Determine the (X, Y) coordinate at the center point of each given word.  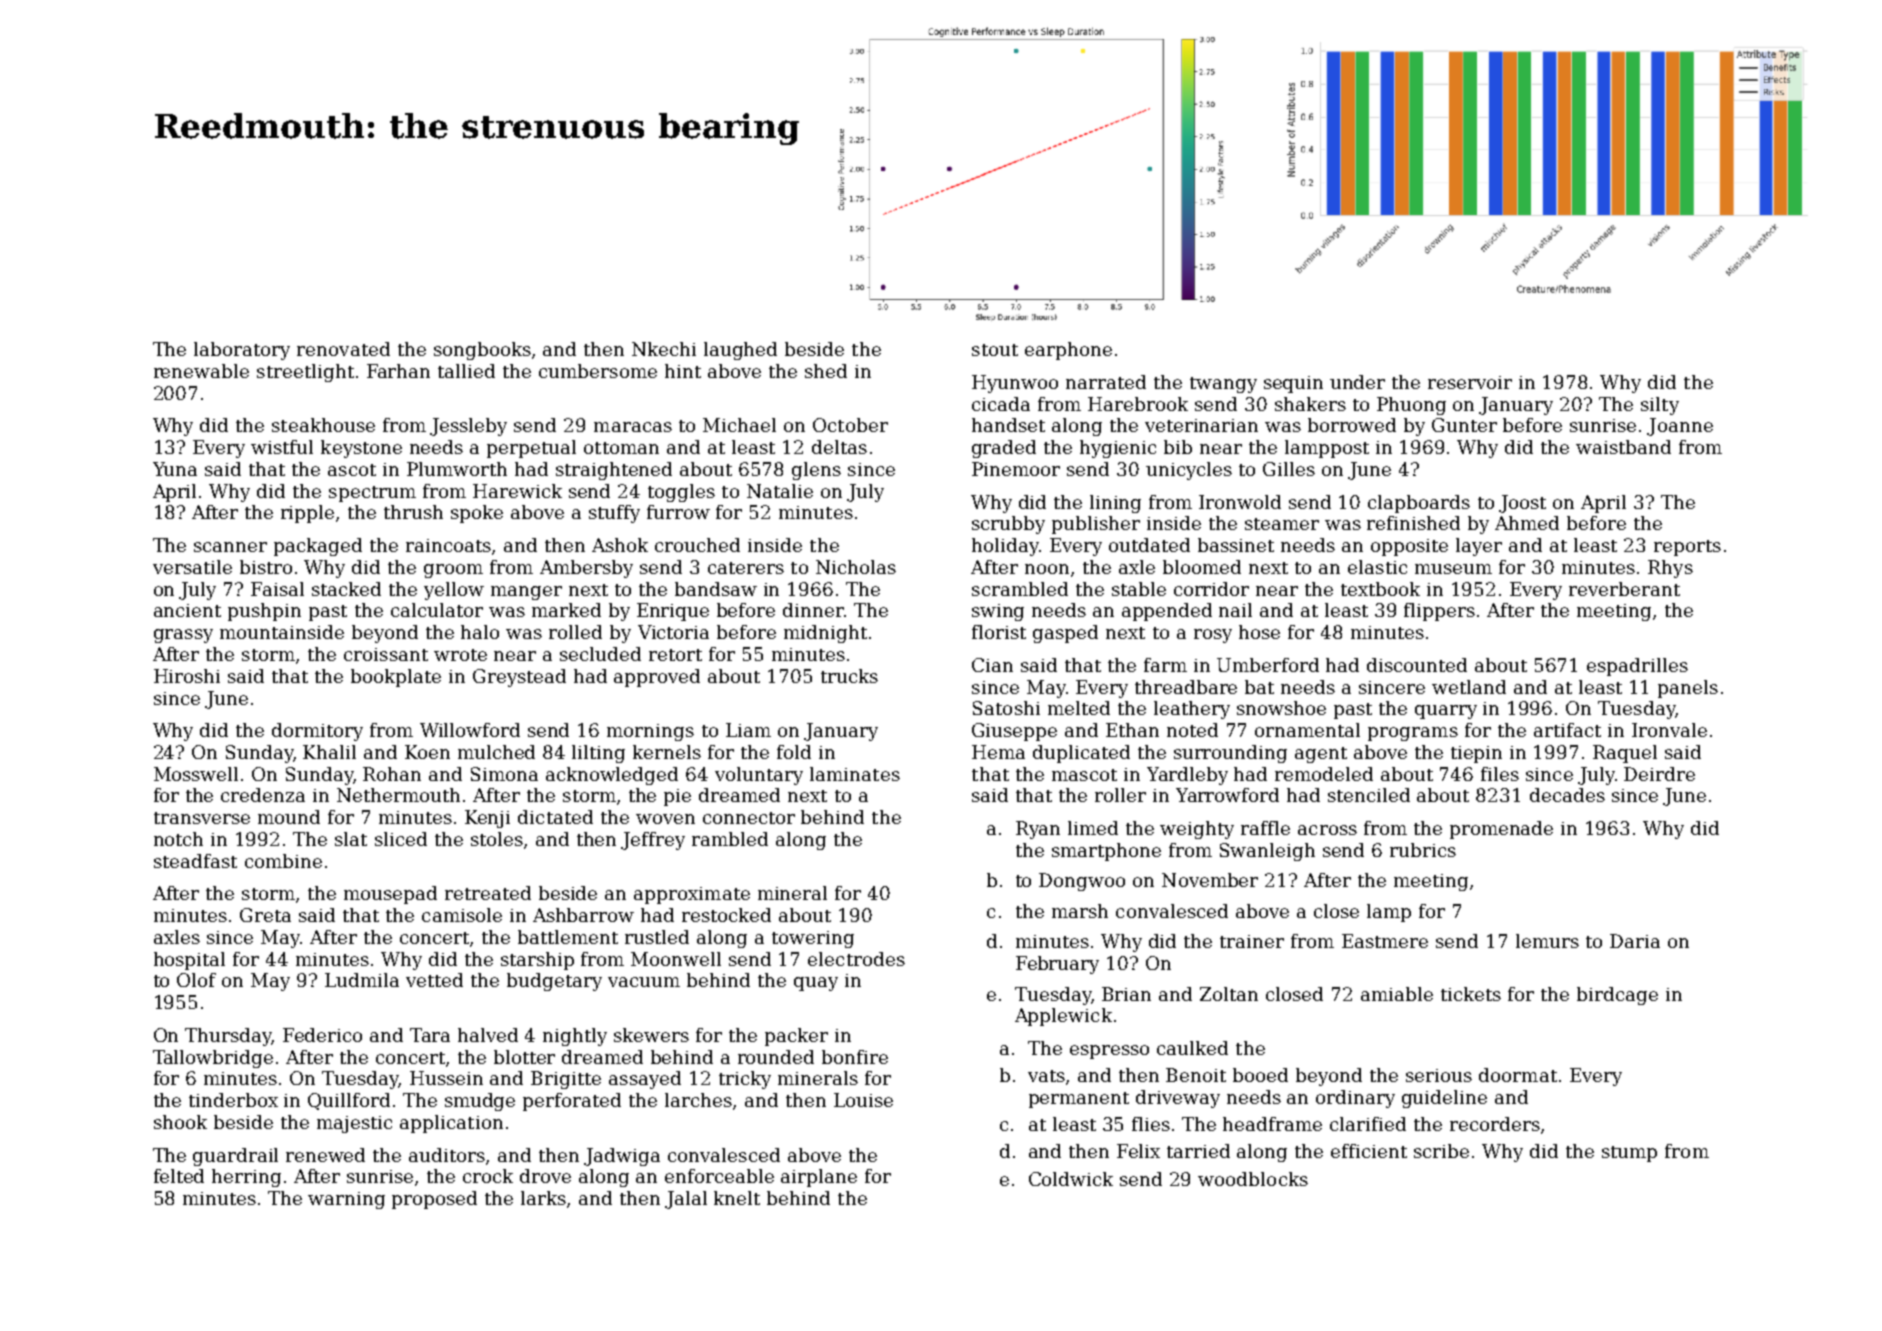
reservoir (1470, 382)
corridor (1211, 589)
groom (453, 571)
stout (995, 350)
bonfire (855, 1057)
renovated (343, 349)
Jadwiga (622, 1157)
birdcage (1617, 996)
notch (178, 839)
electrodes (856, 959)
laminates (855, 774)
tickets (1471, 994)
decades (1567, 795)
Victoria (673, 632)
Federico (322, 1035)
